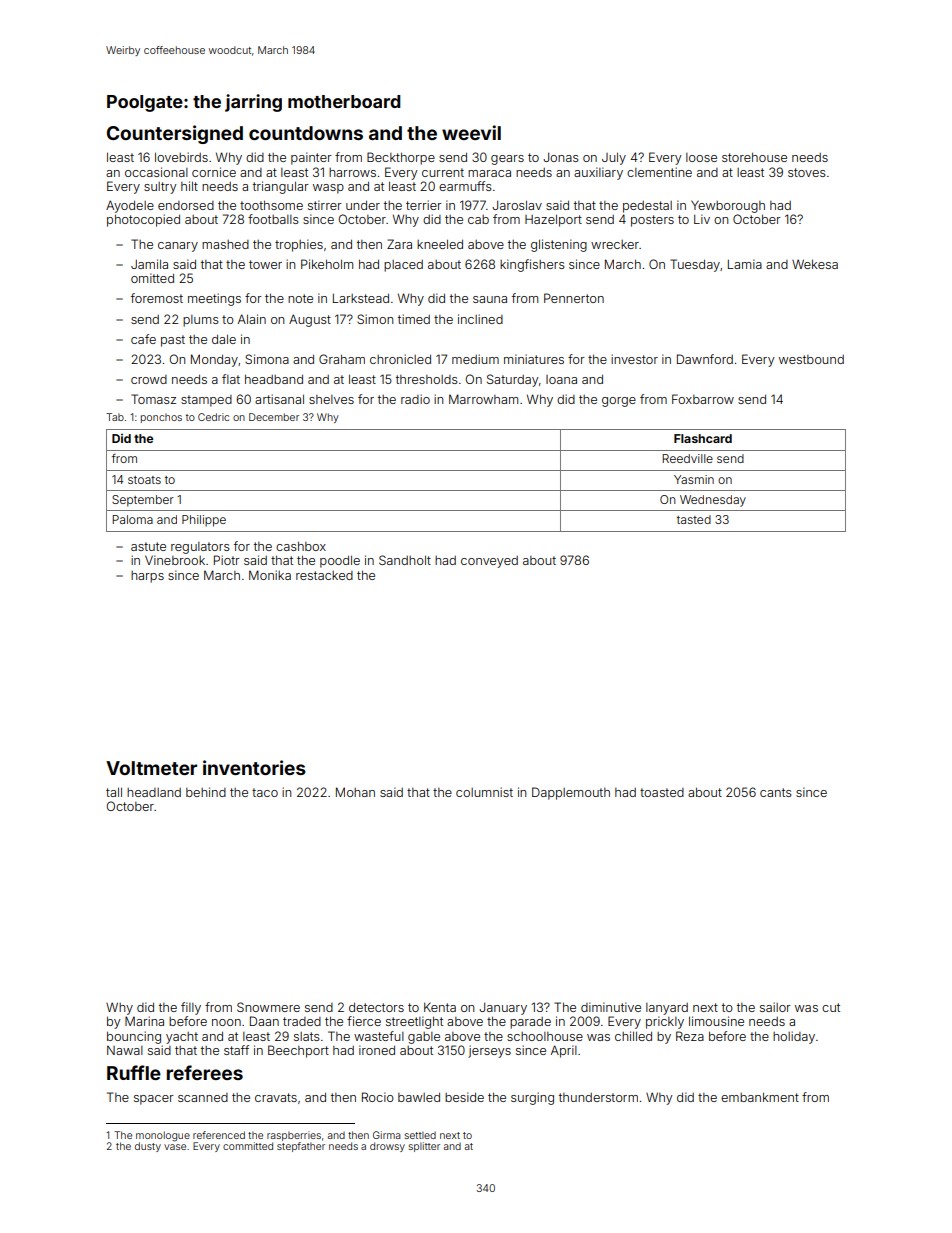  Describe the element at coordinates (464, 1097) in the document. I see `beside` at that location.
